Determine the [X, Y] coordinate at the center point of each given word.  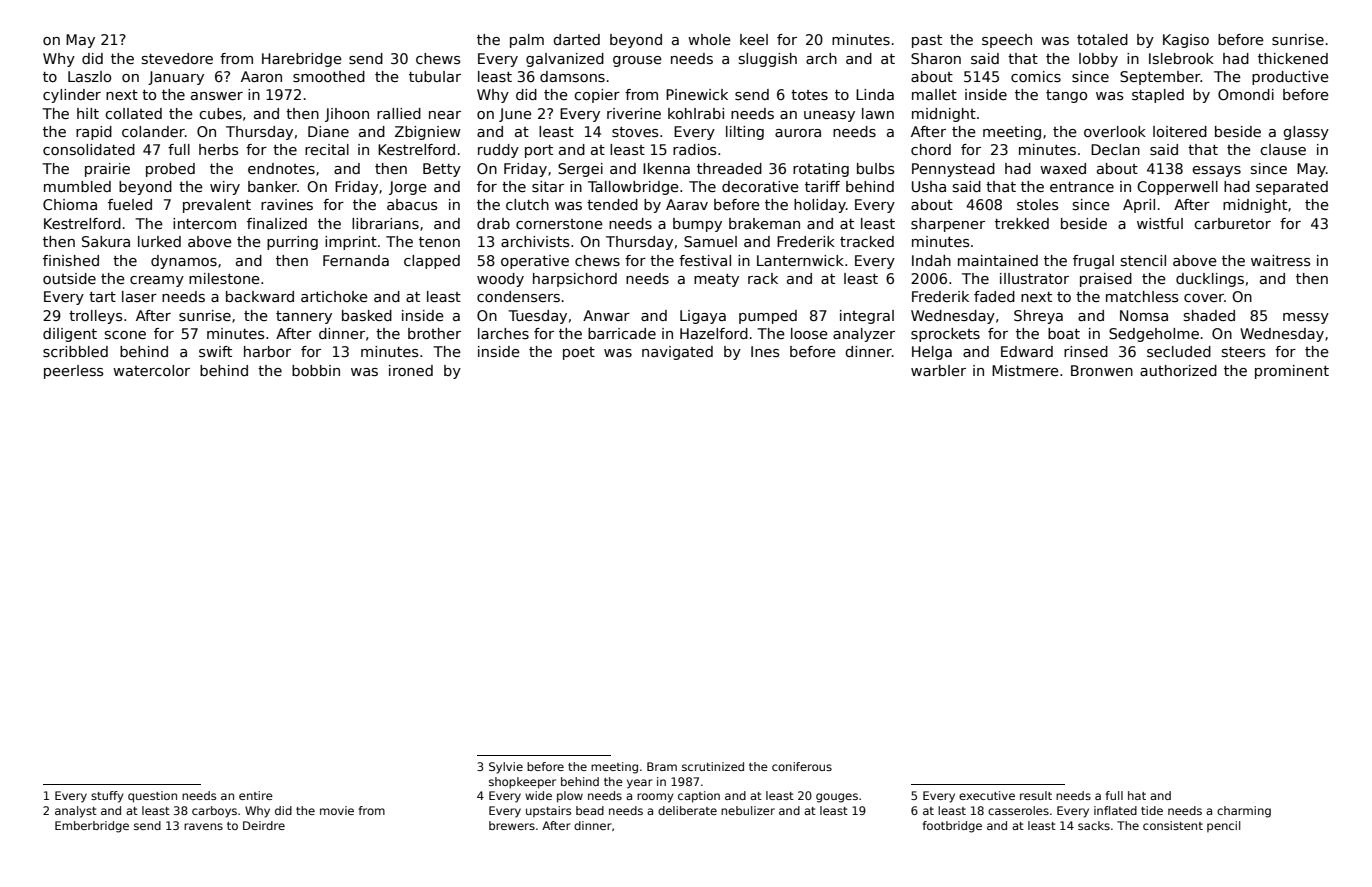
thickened [1293, 58]
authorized [1178, 370]
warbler [938, 370]
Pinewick [697, 94]
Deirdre [264, 825]
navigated [677, 353]
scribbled [75, 351]
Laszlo [89, 76]
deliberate [687, 810]
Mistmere [1025, 370]
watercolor [151, 370]
